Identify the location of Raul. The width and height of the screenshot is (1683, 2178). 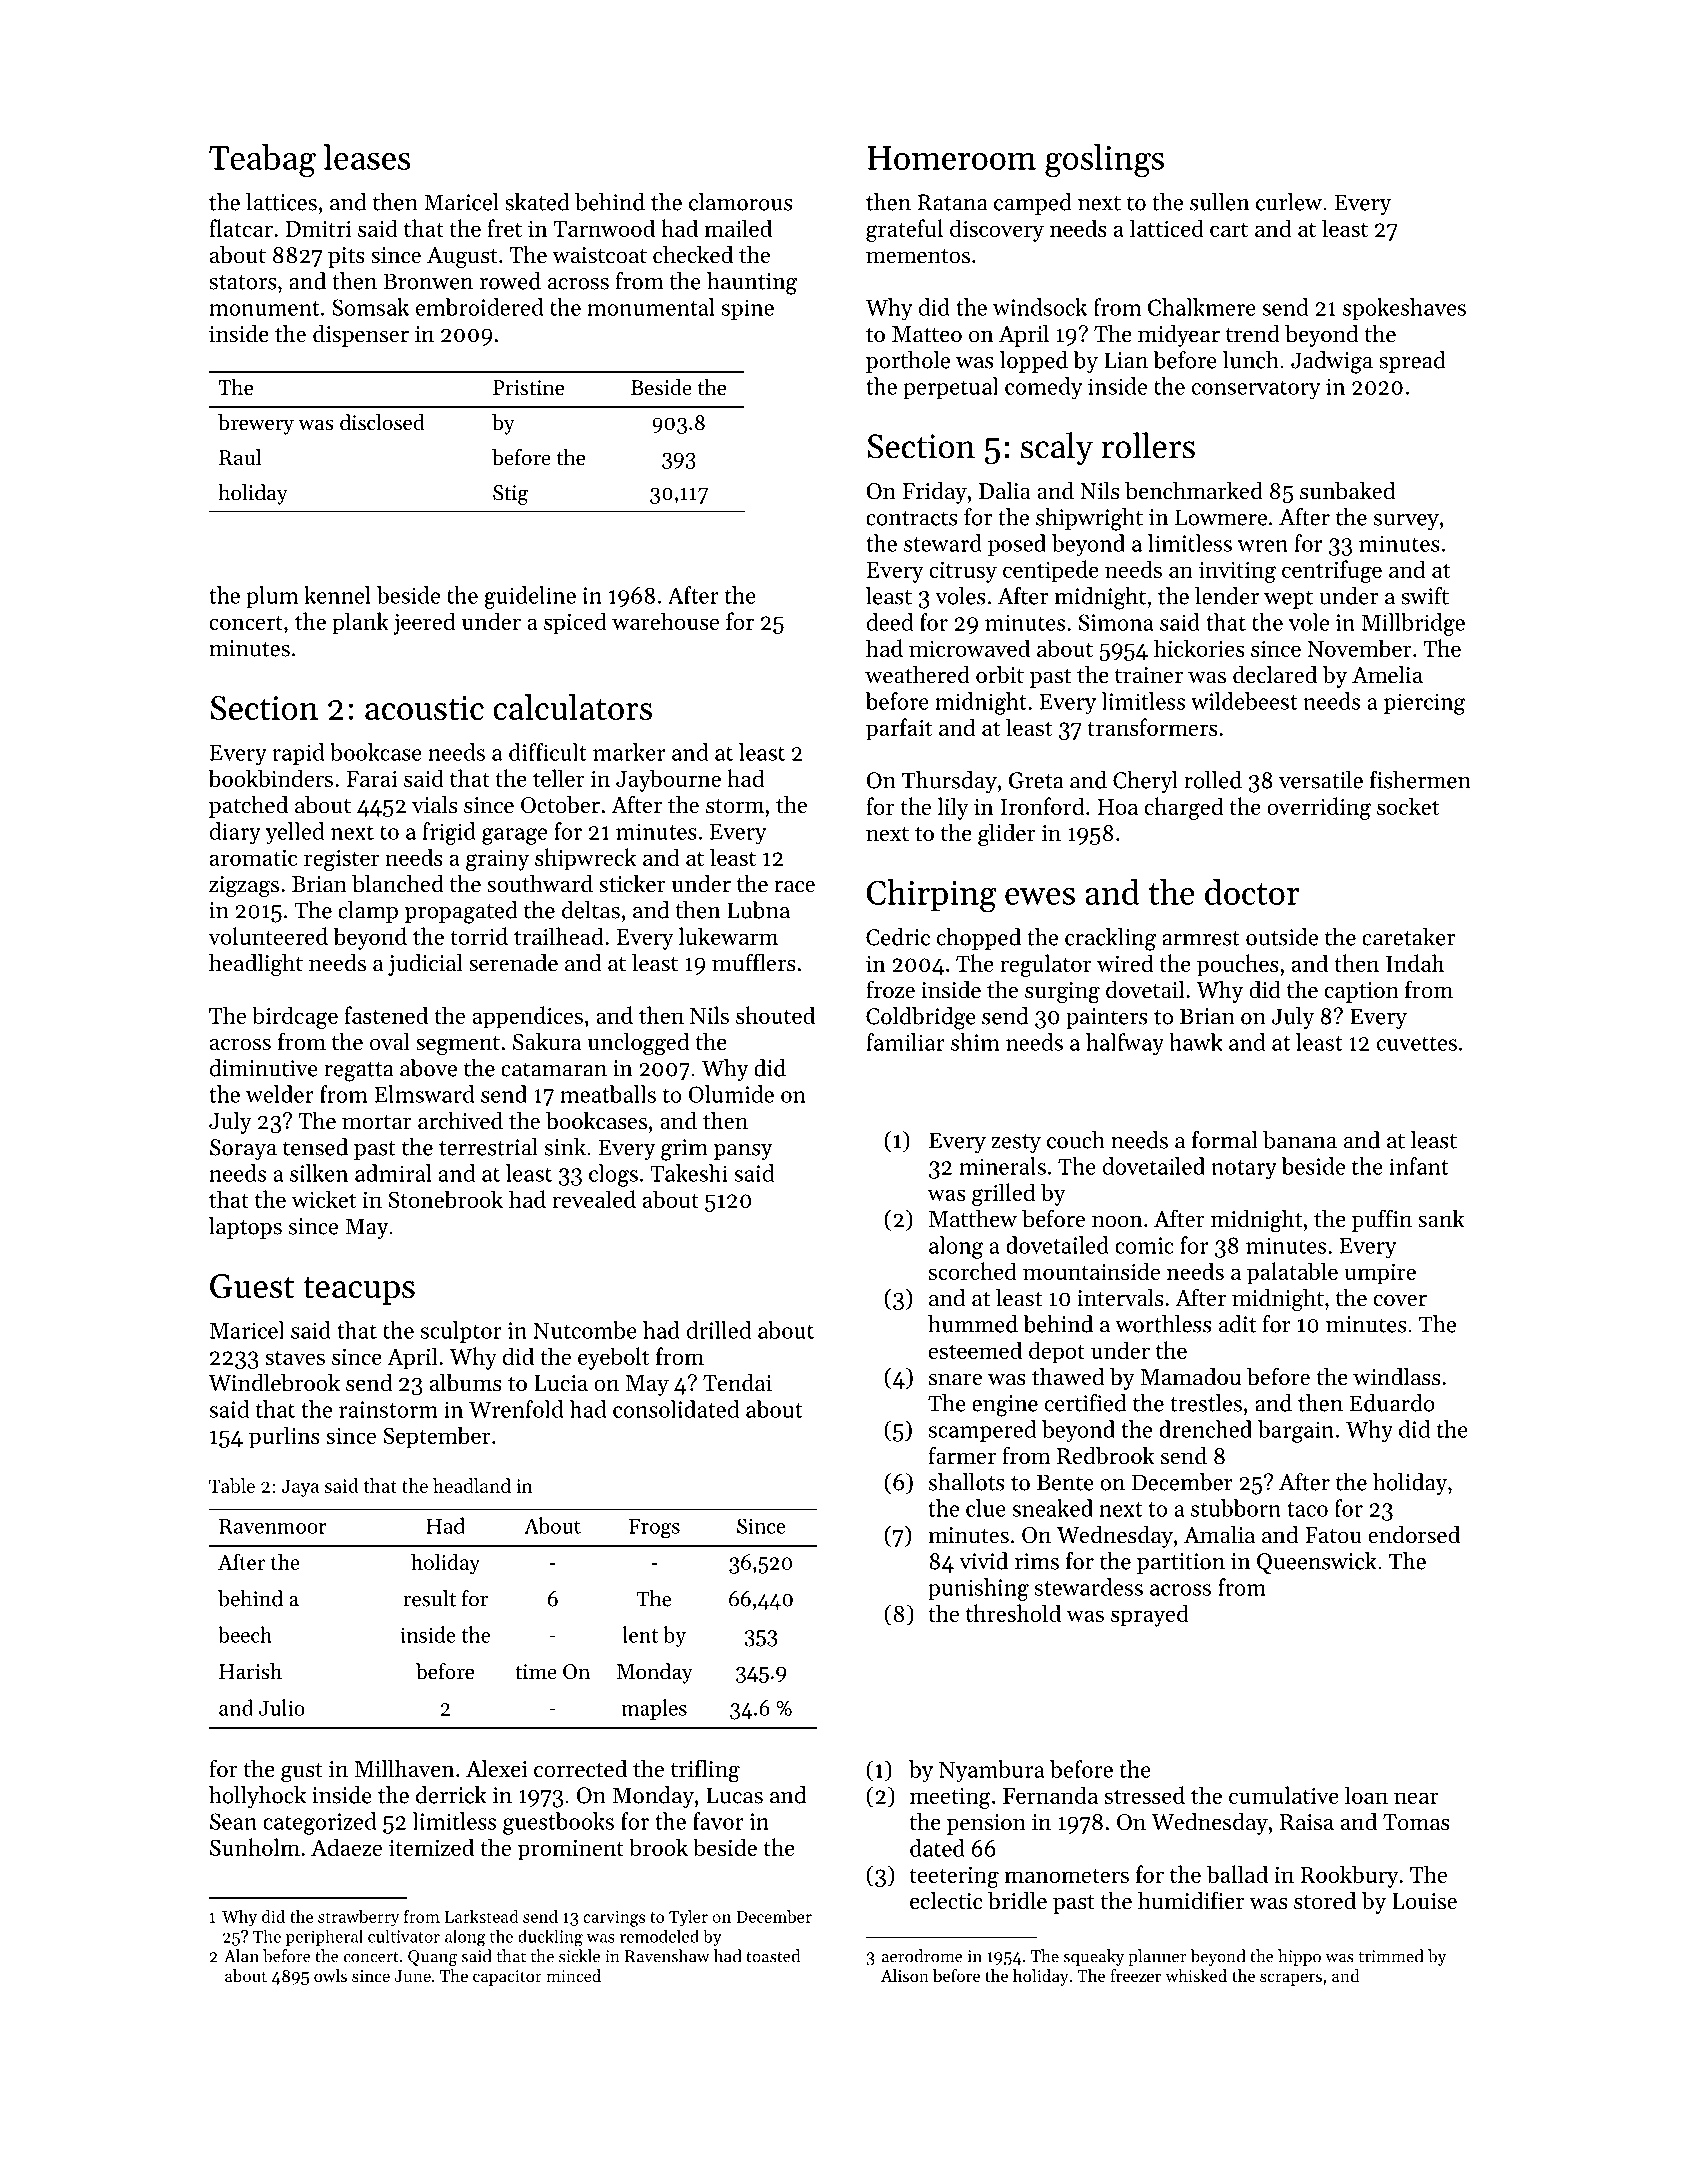
(240, 457).
